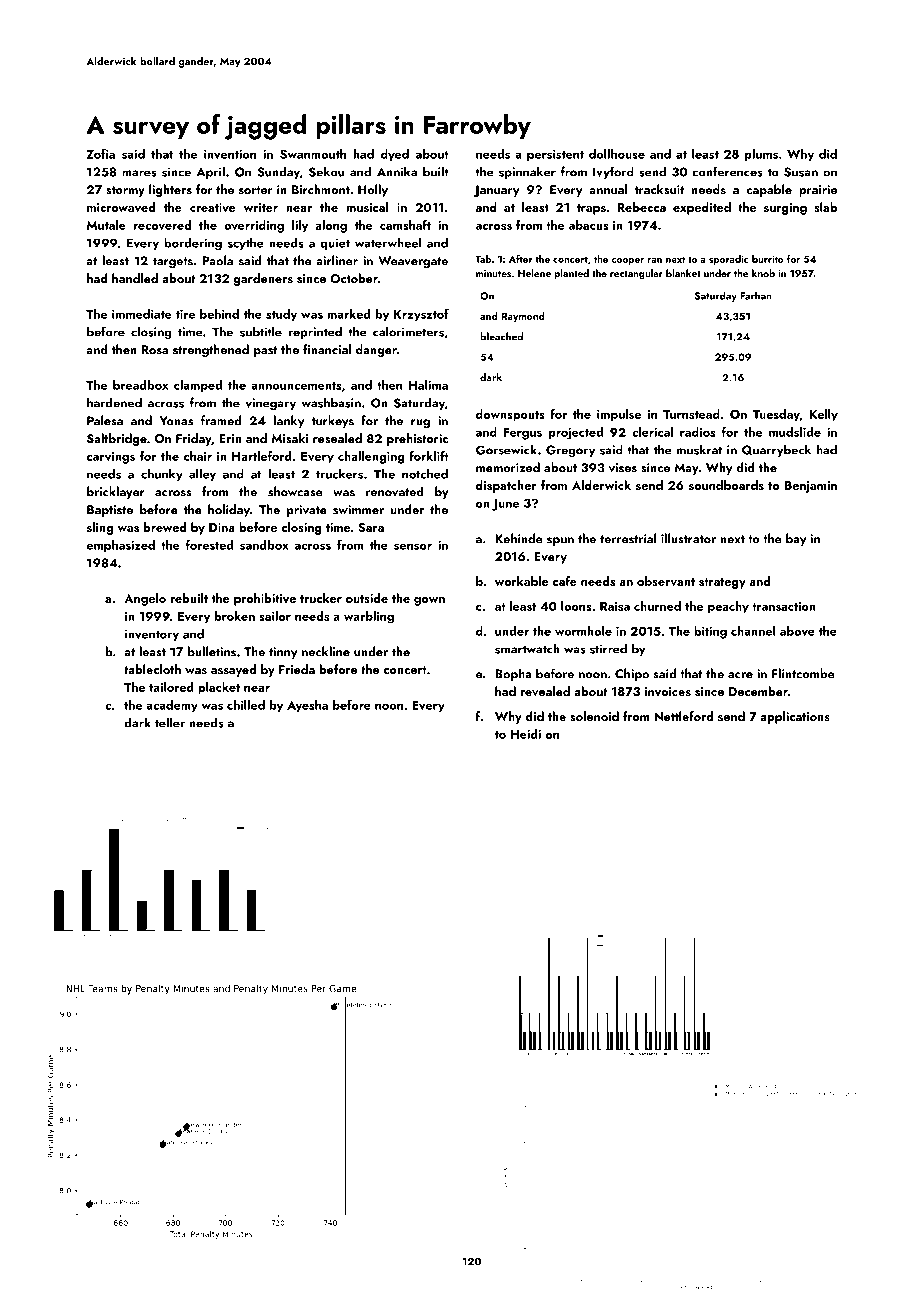 This document has width=924, height=1314. Describe the element at coordinates (155, 350) in the document. I see `Rosa` at that location.
